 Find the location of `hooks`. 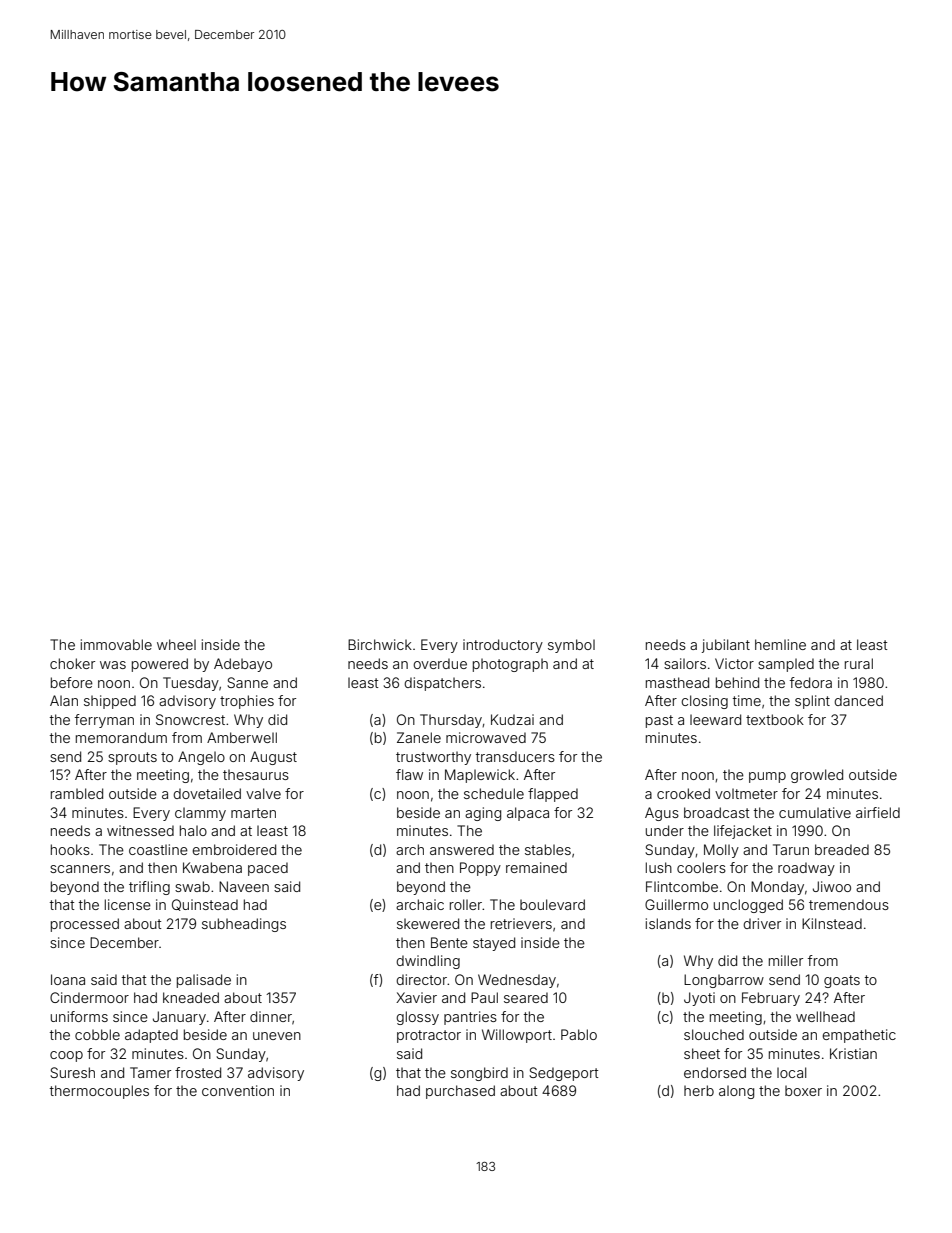

hooks is located at coordinates (70, 849).
